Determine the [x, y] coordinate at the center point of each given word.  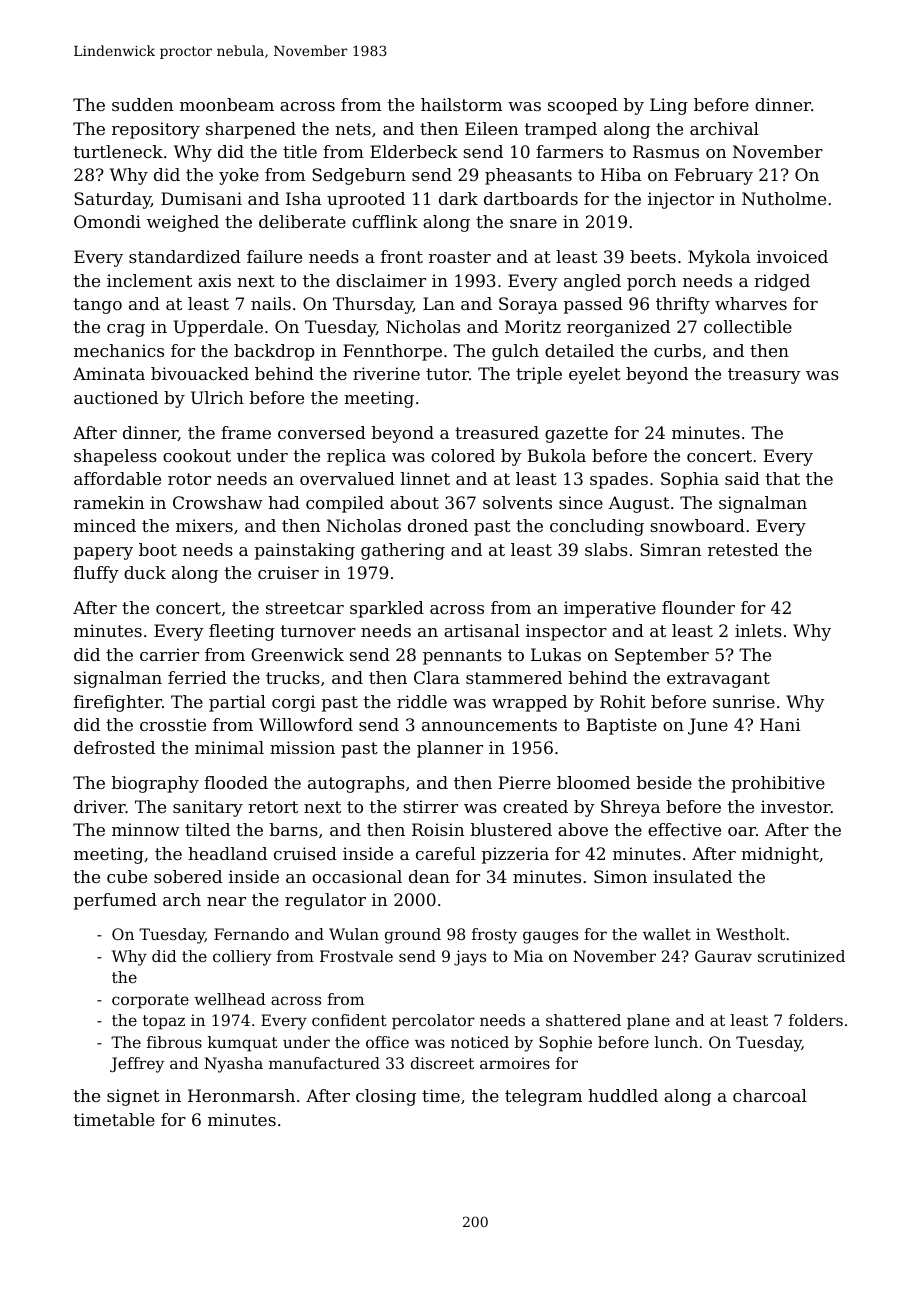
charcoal [770, 1095]
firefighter [118, 703]
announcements [489, 725]
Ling [669, 106]
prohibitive [778, 784]
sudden [142, 104]
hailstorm [461, 104]
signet [133, 1097]
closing [386, 1097]
